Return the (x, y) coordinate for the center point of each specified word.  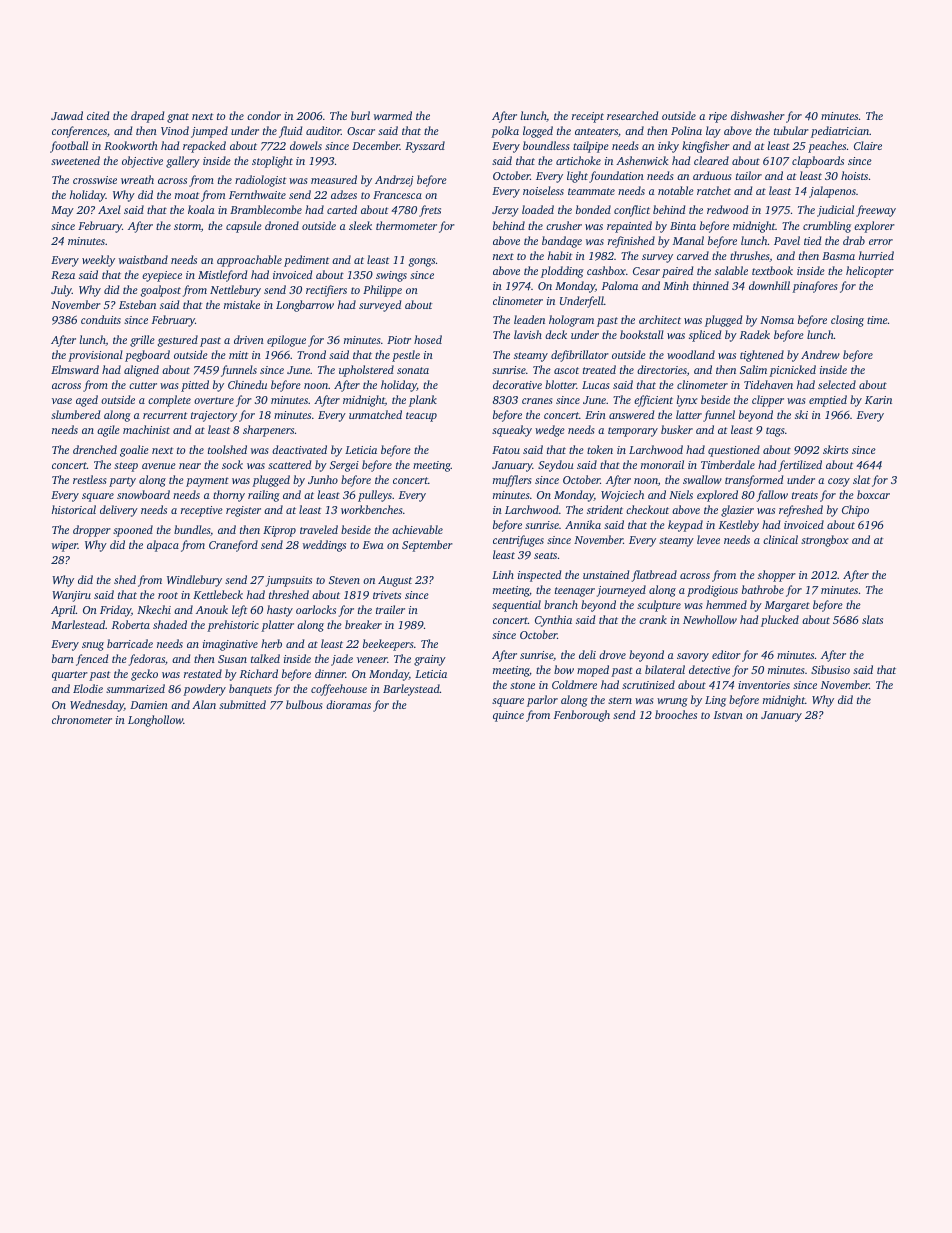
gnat (178, 118)
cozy (839, 482)
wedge (550, 431)
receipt (588, 117)
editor (726, 654)
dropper (92, 531)
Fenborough (582, 716)
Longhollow (155, 721)
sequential (516, 606)
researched (632, 115)
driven (249, 339)
